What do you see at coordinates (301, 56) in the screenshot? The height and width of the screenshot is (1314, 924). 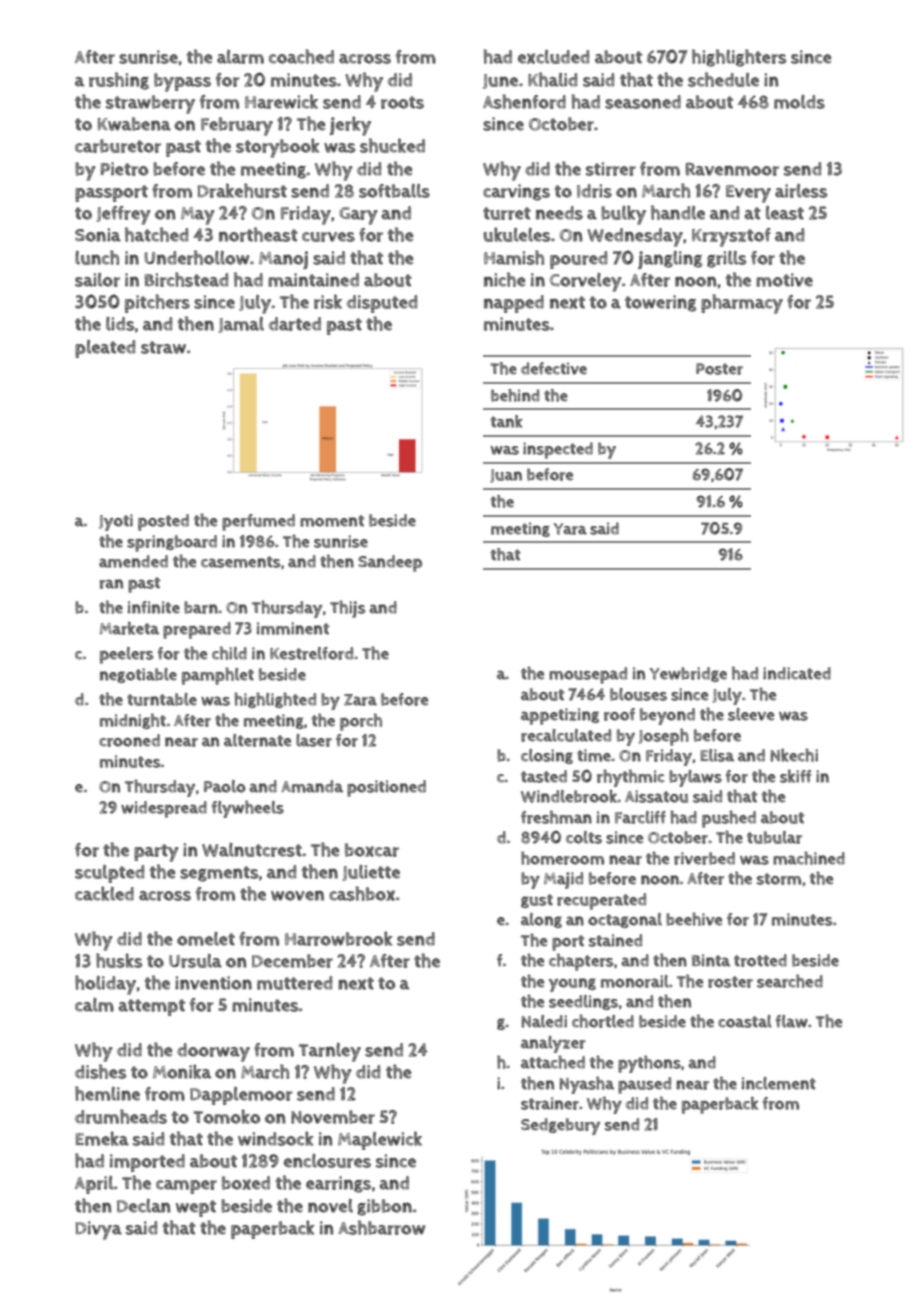 I see `coached` at bounding box center [301, 56].
